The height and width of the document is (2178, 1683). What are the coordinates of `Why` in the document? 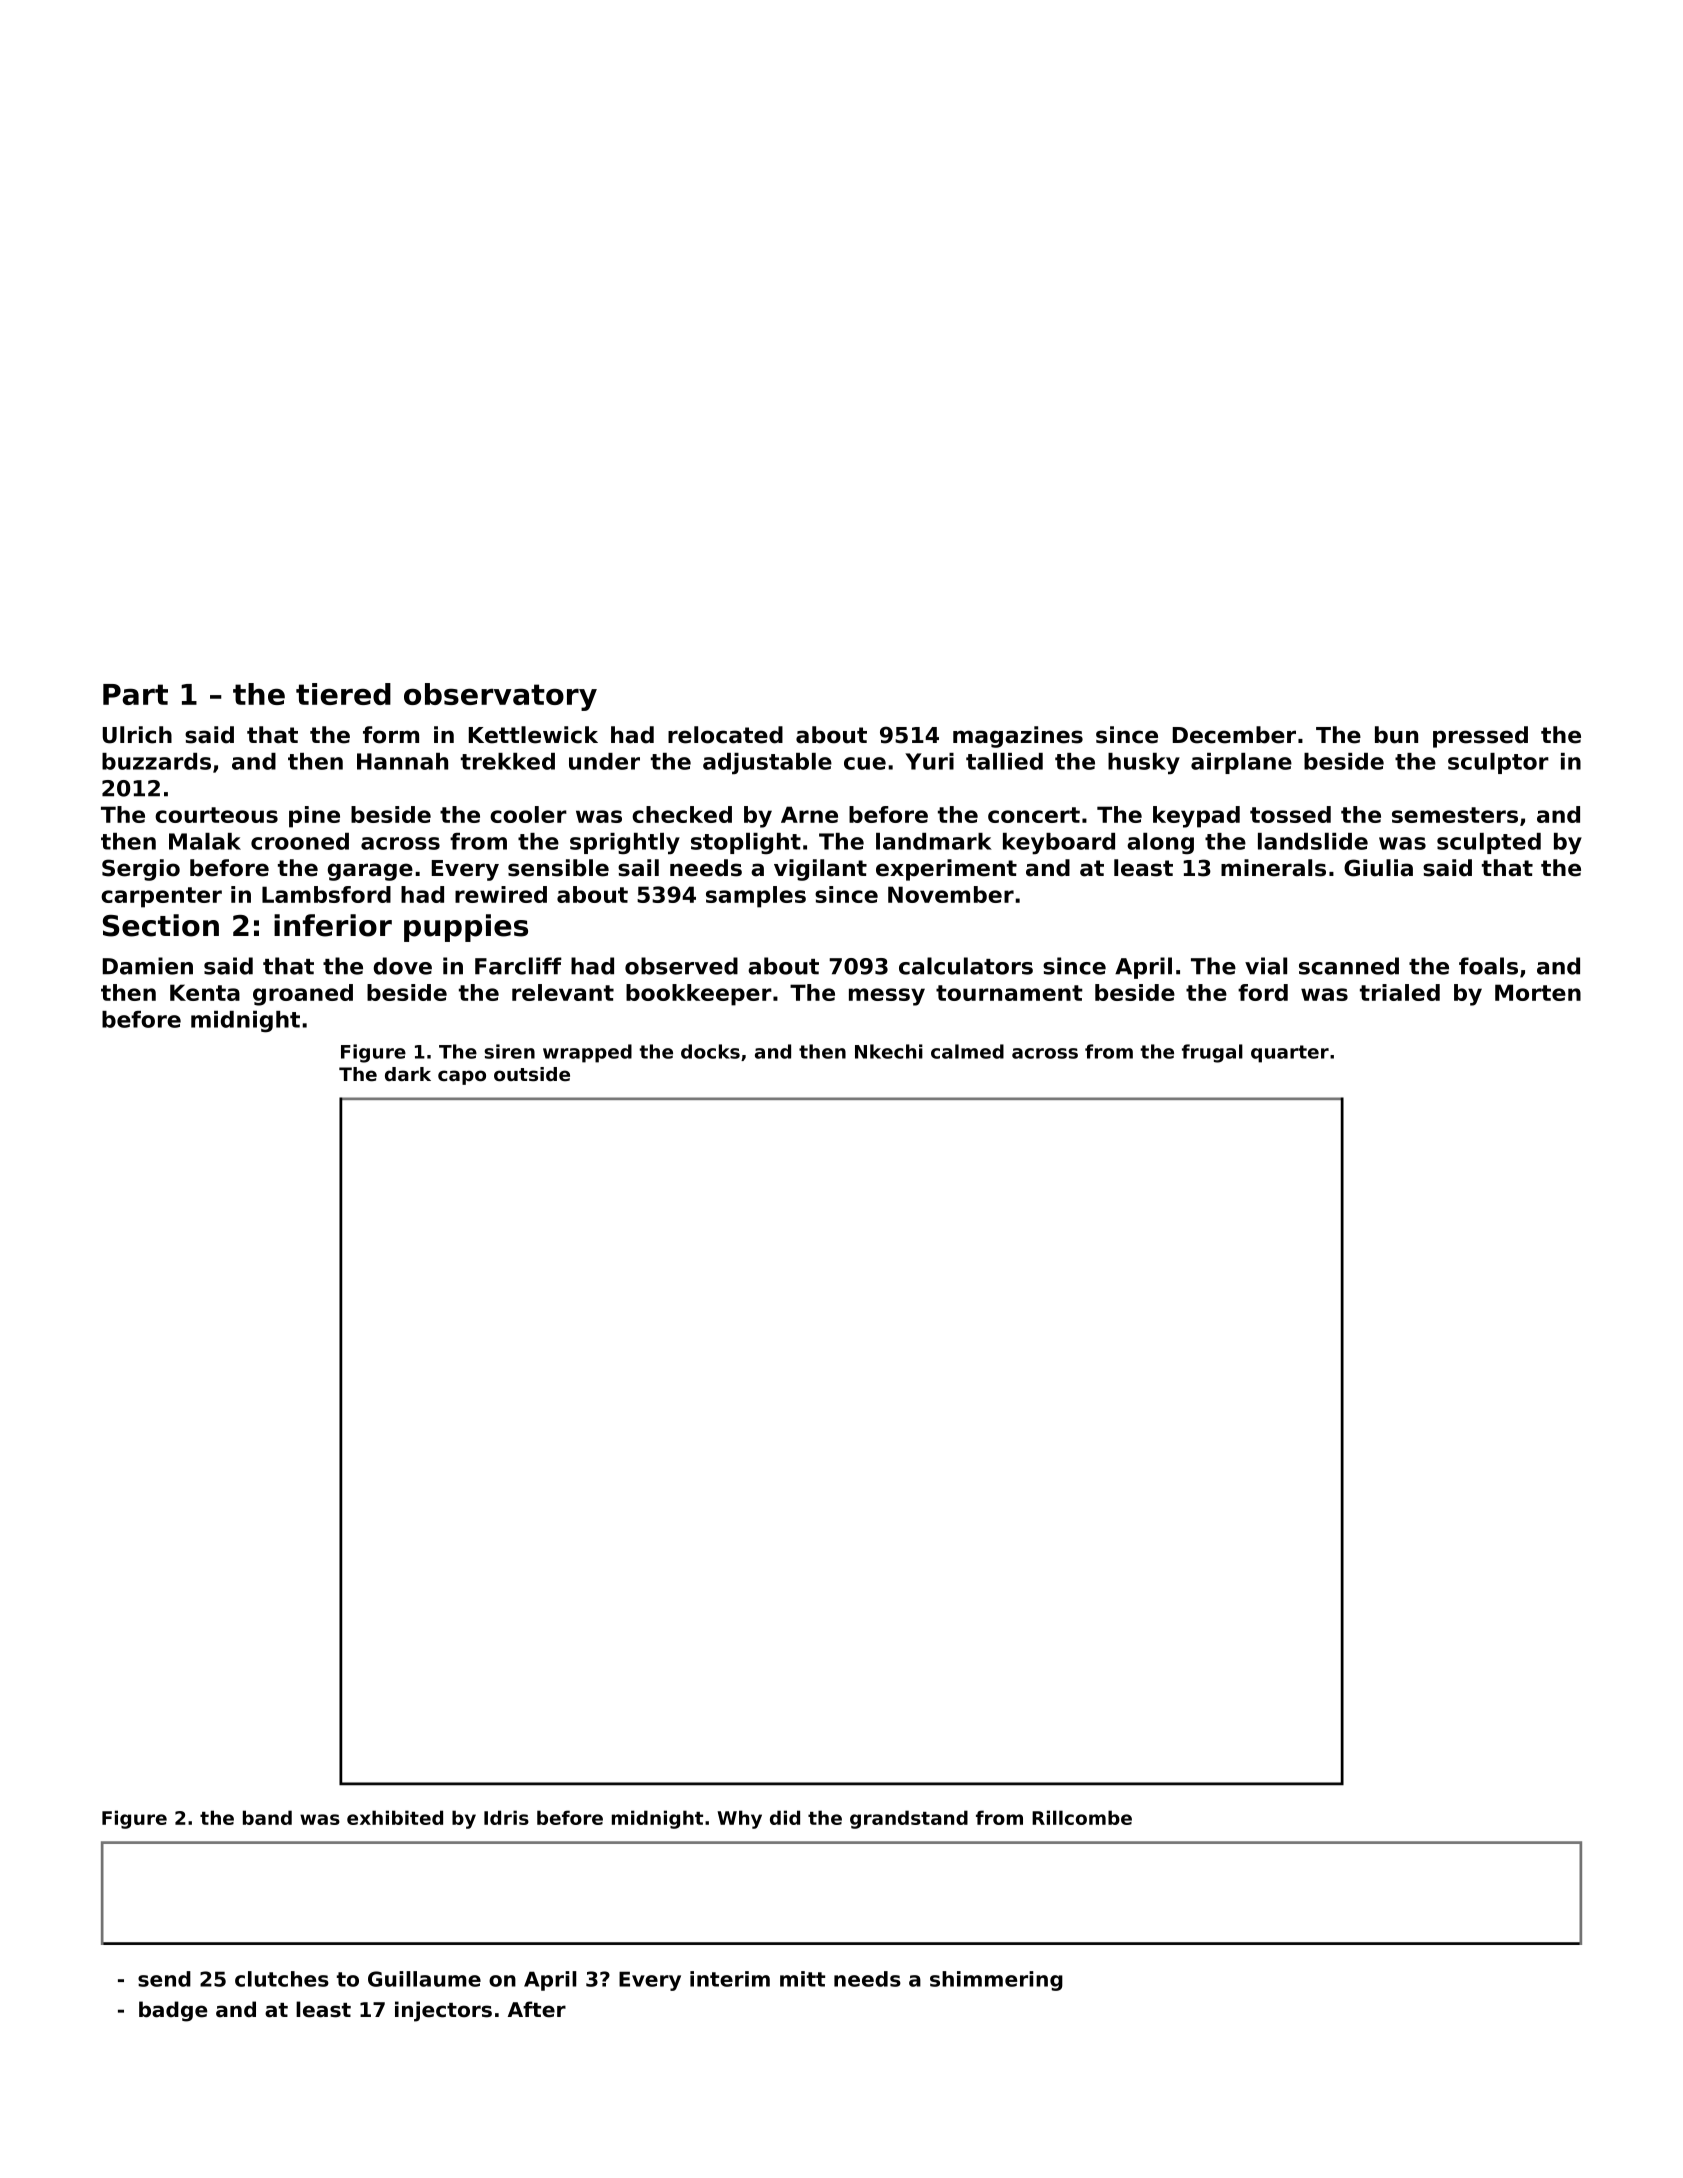 It's located at (739, 1819).
